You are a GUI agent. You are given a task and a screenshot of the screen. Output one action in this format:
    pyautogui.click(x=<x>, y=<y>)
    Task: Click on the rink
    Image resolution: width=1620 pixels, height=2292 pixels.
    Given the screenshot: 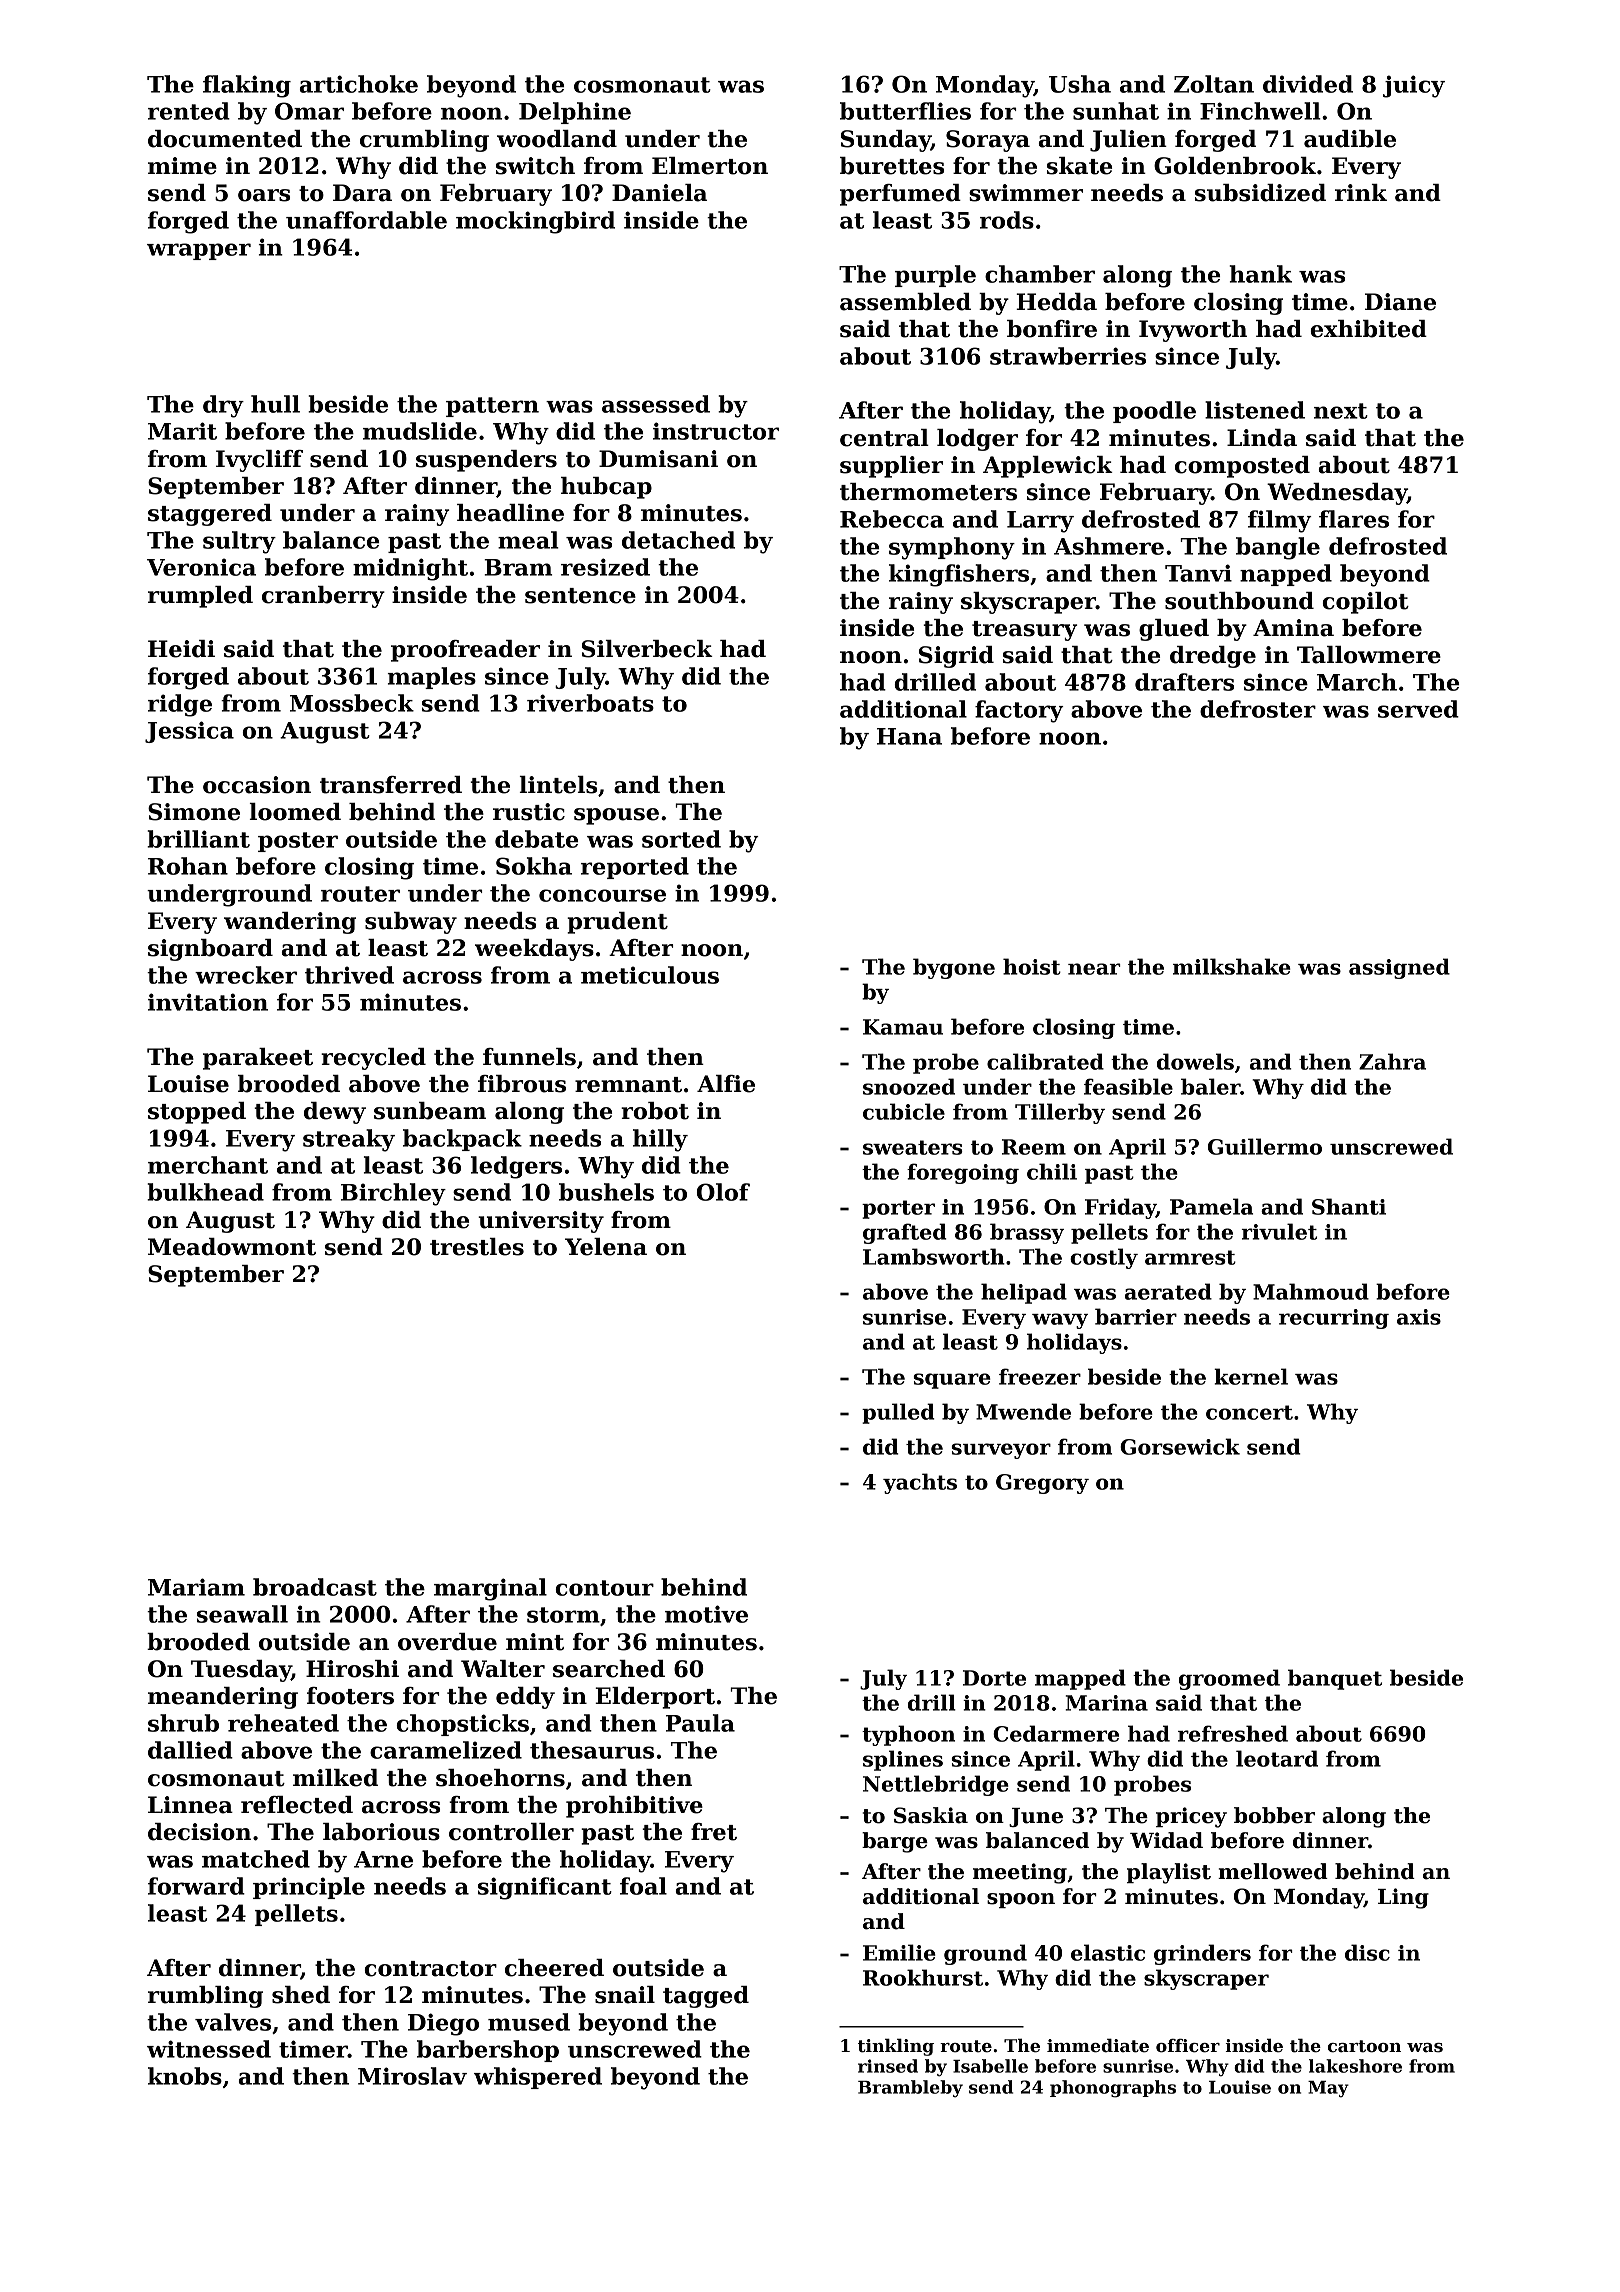 What is the action you would take?
    pyautogui.click(x=1361, y=192)
